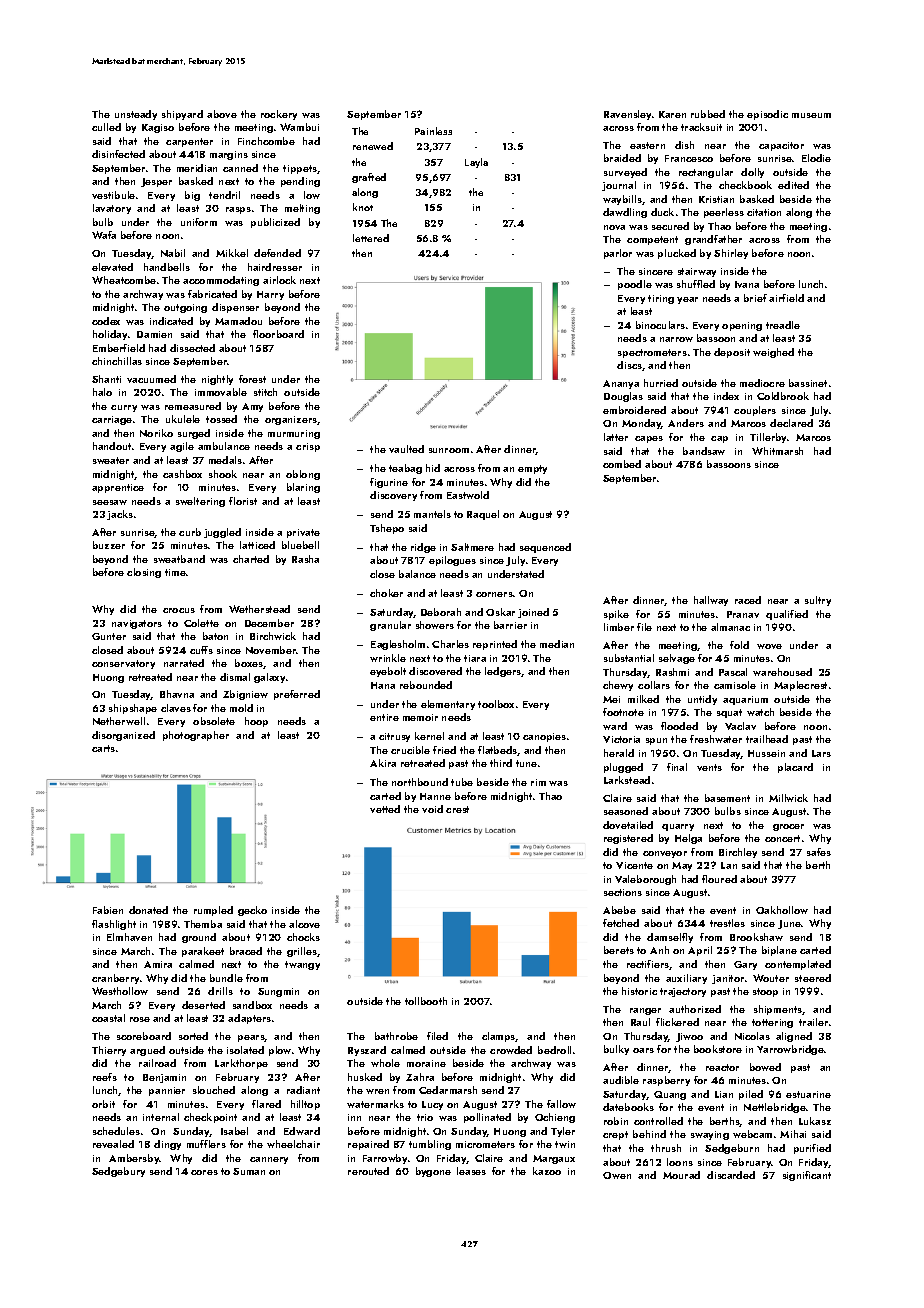  What do you see at coordinates (462, 782) in the screenshot?
I see `tube` at bounding box center [462, 782].
